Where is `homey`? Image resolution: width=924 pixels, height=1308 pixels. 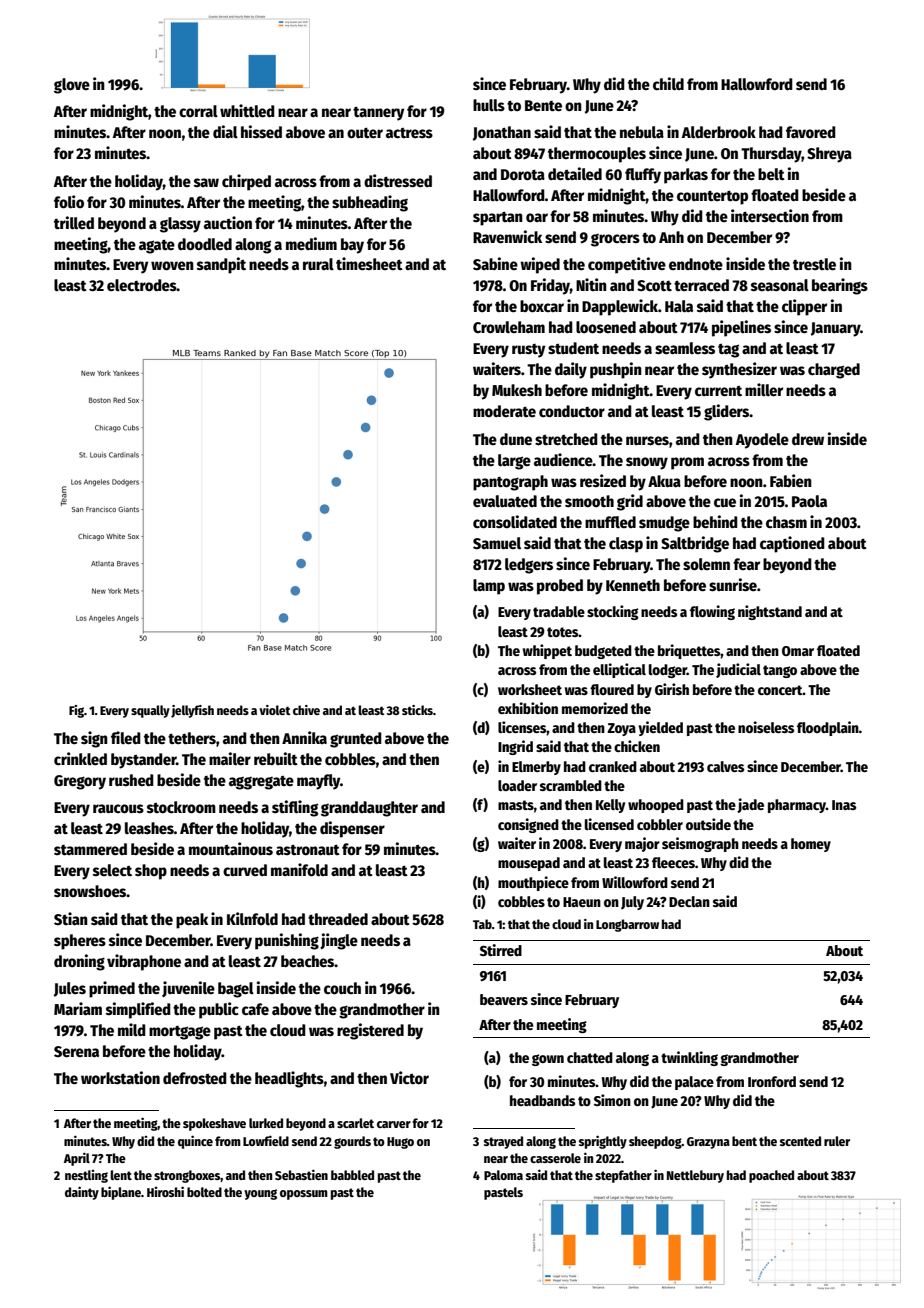
homey is located at coordinates (811, 845).
